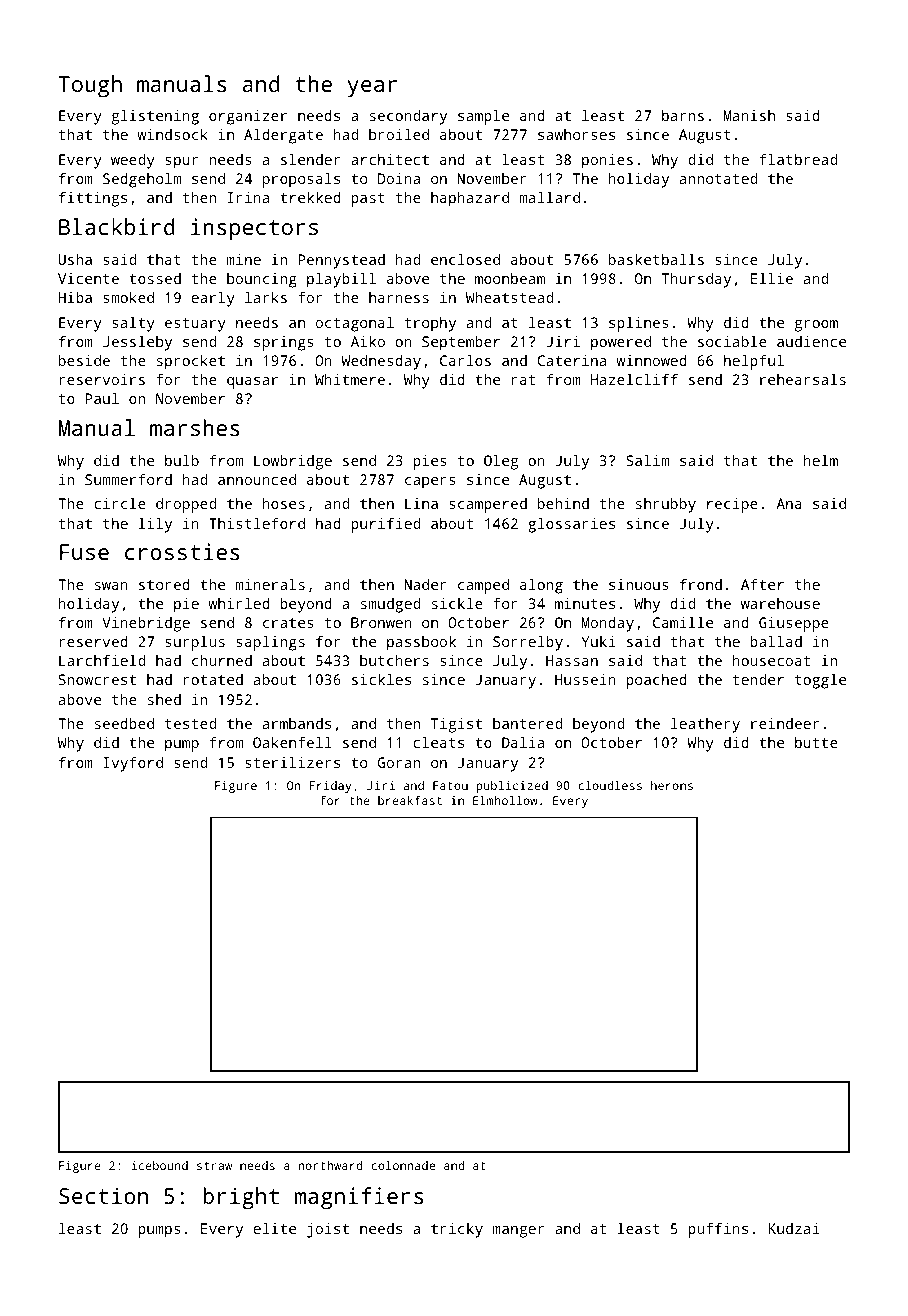  Describe the element at coordinates (754, 362) in the document. I see `helpful` at that location.
